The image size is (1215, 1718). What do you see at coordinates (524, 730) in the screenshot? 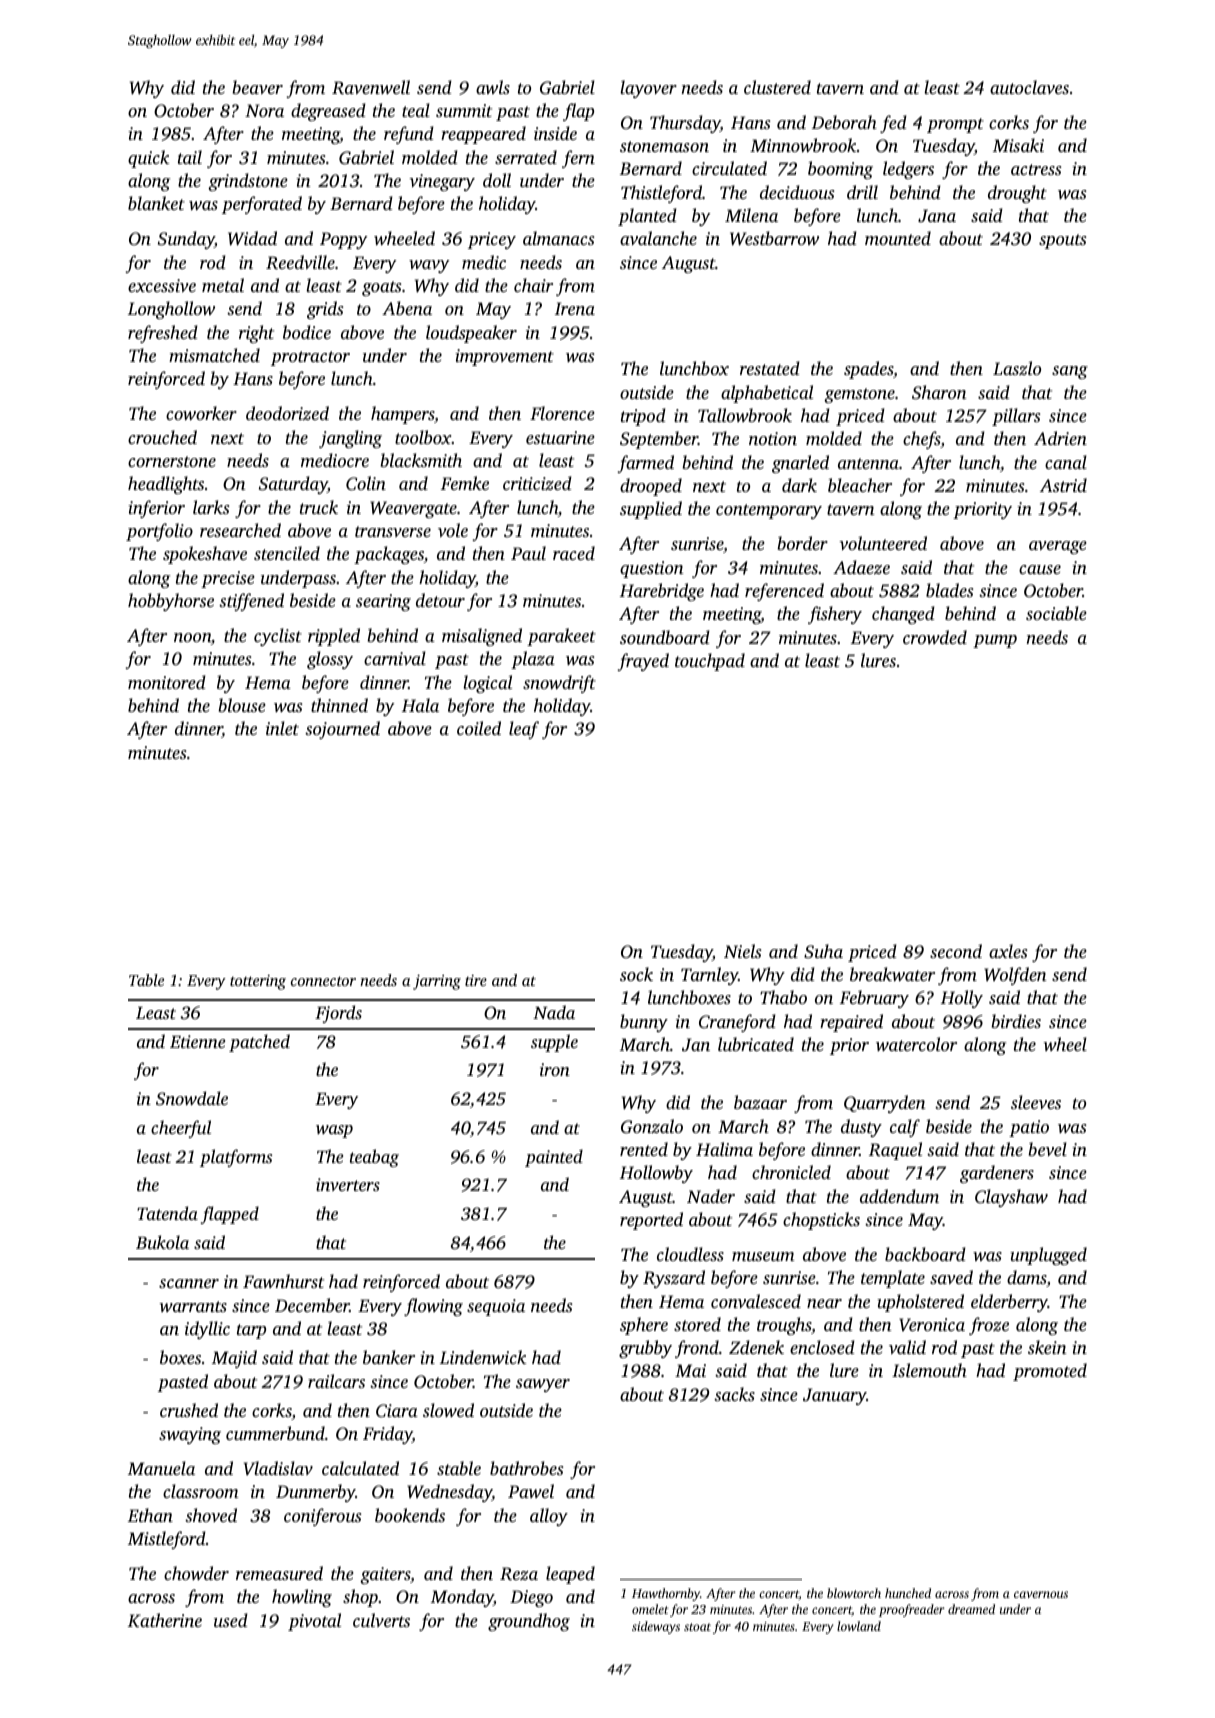
I see `leaf` at bounding box center [524, 730].
